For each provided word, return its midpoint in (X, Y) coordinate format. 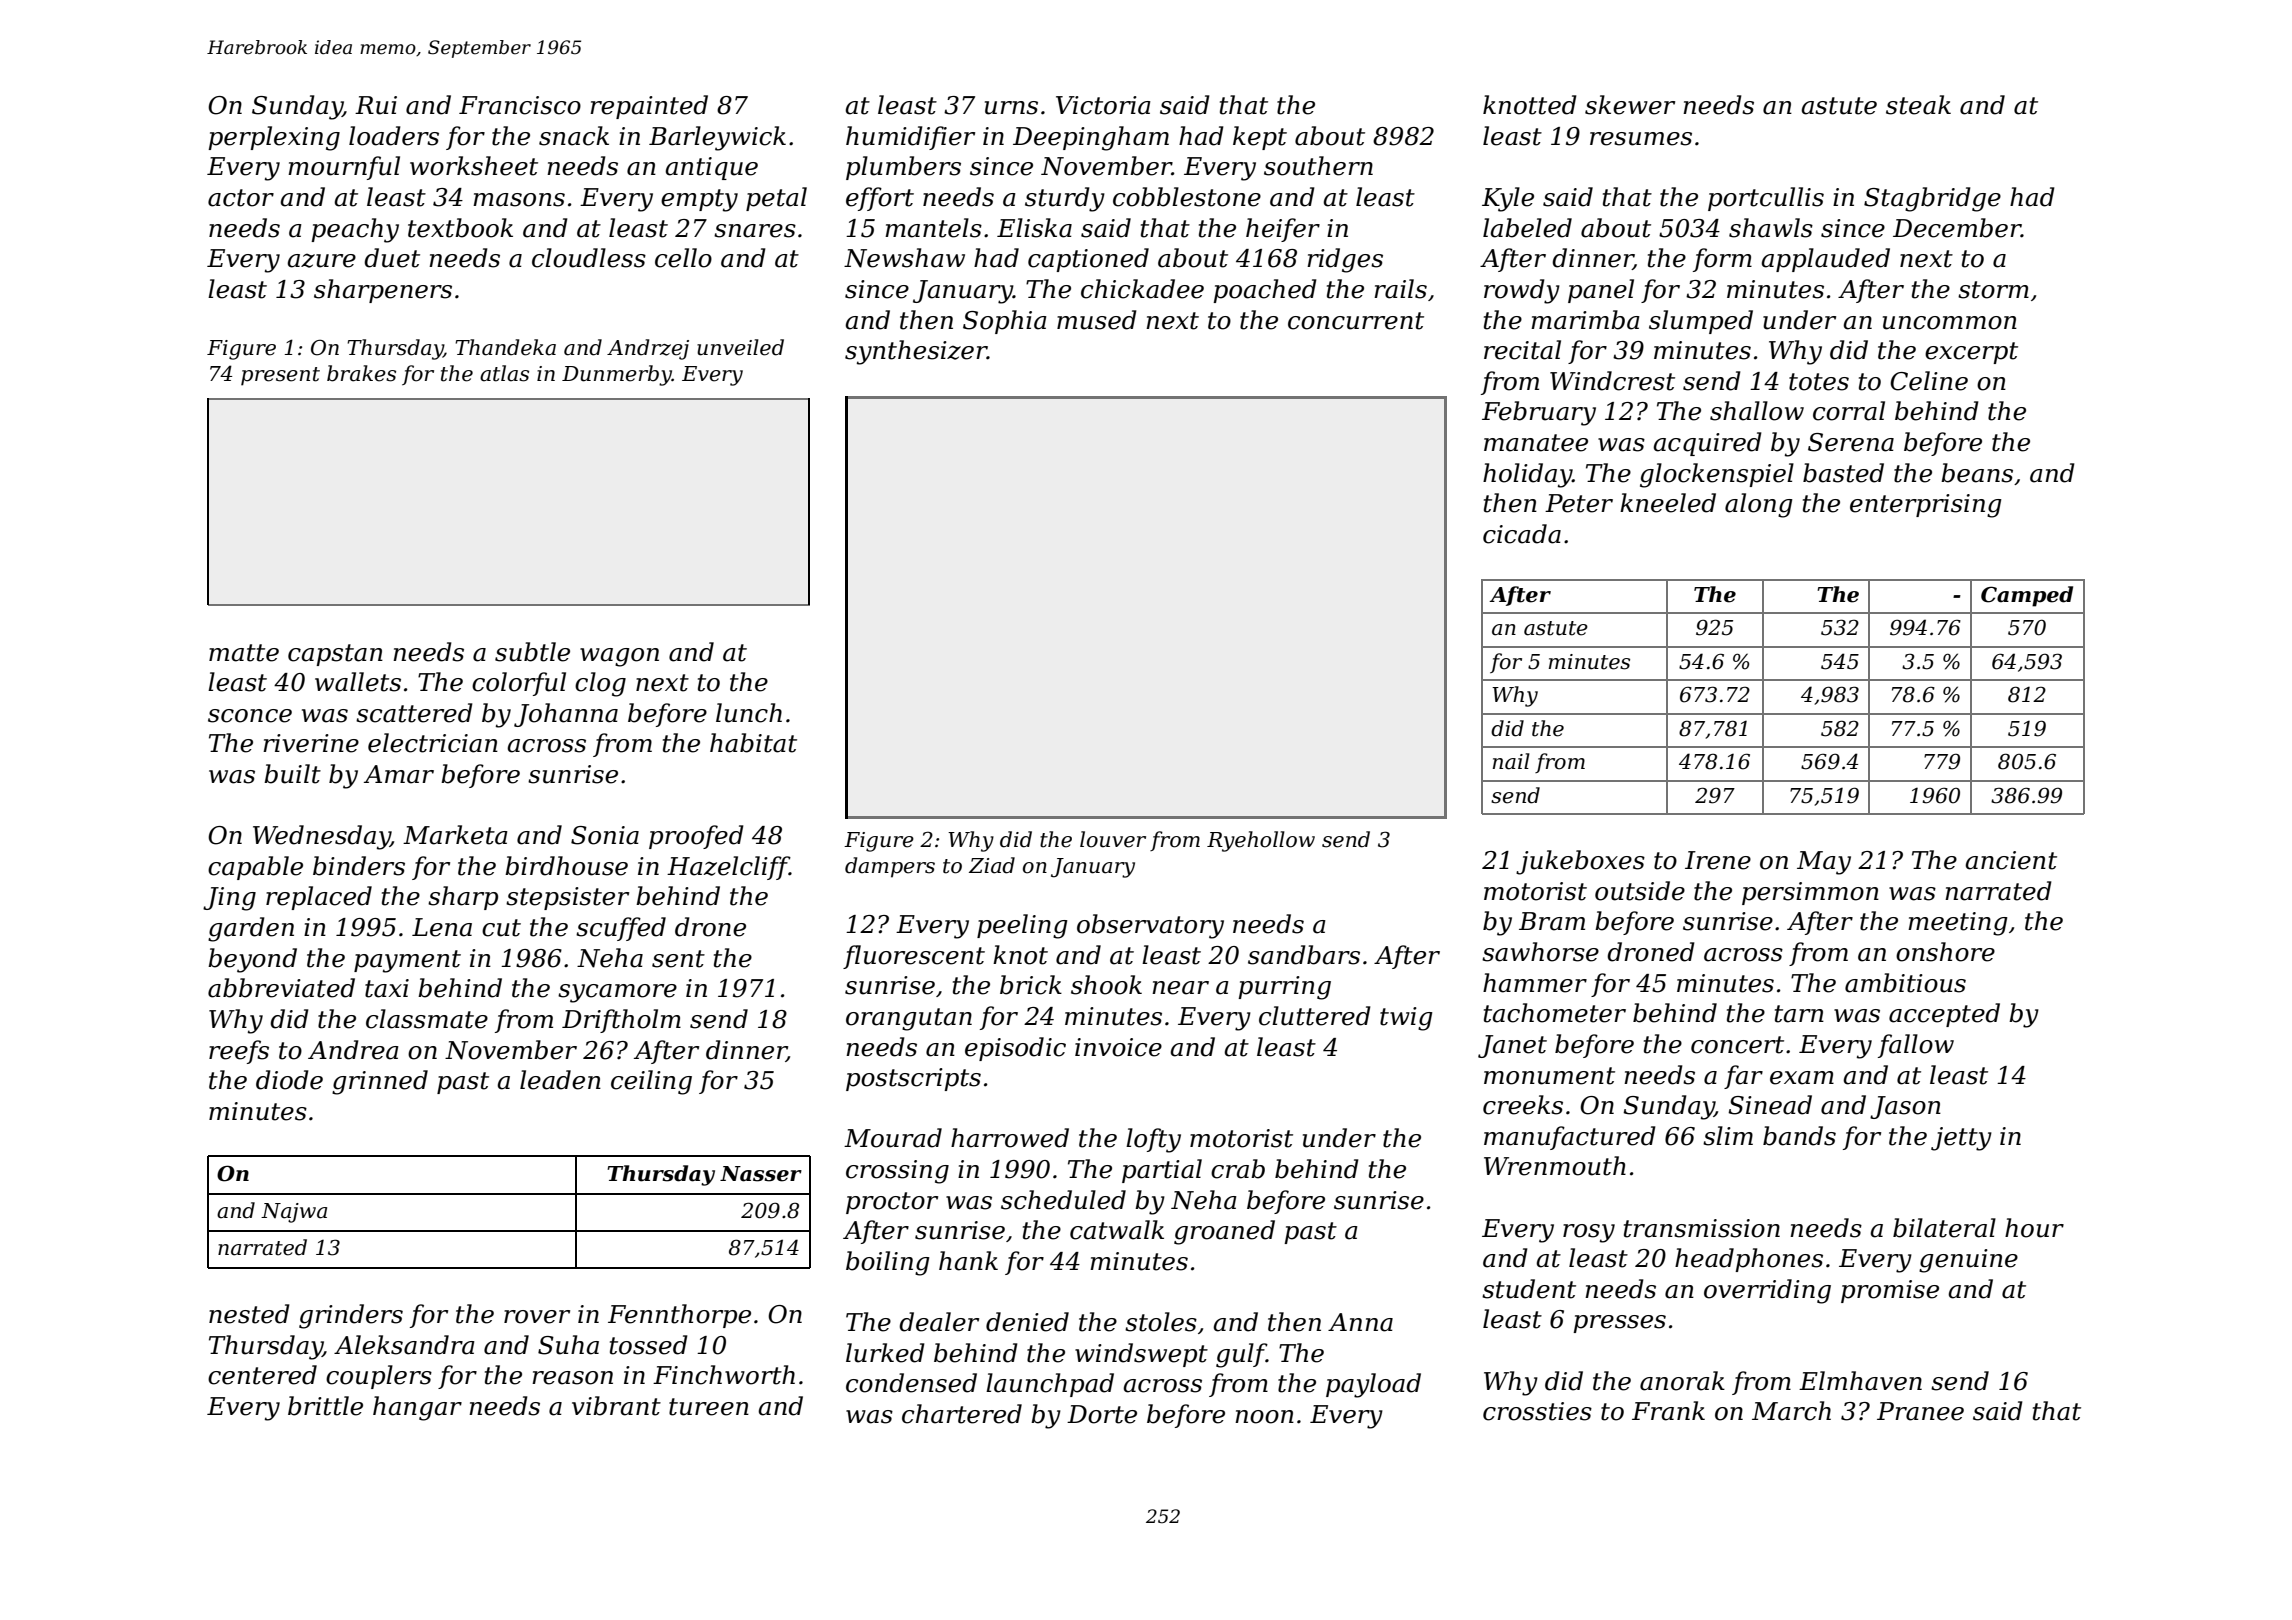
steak (1918, 105)
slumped (1701, 322)
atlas (504, 373)
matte (244, 653)
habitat (753, 743)
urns (1011, 108)
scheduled (1063, 1200)
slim (1728, 1136)
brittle (325, 1406)
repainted (649, 107)
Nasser (761, 1174)
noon (1264, 1417)
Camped (2027, 596)
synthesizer (916, 352)
